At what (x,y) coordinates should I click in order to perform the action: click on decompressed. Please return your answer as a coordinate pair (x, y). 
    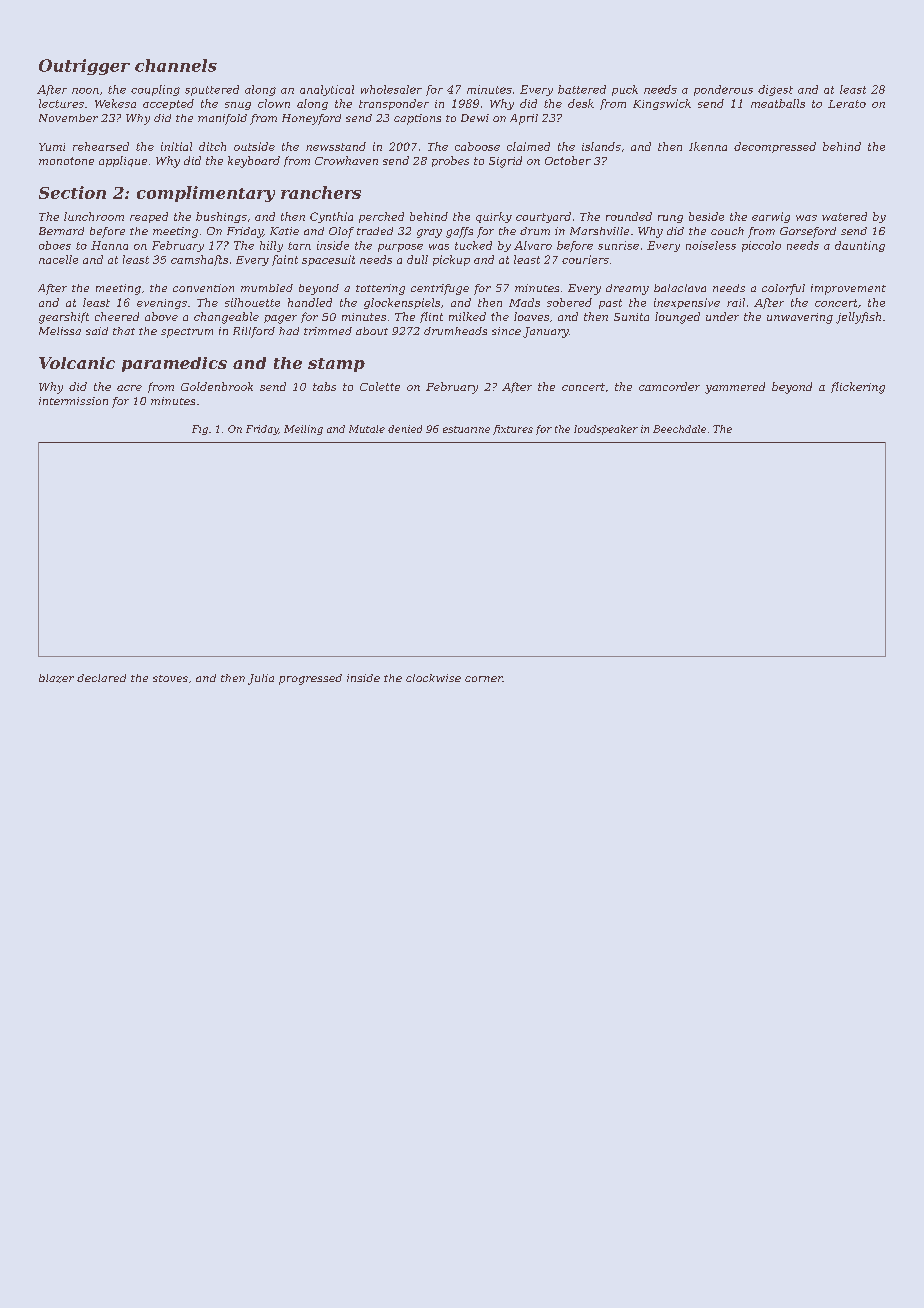
    Looking at the image, I should click on (775, 147).
